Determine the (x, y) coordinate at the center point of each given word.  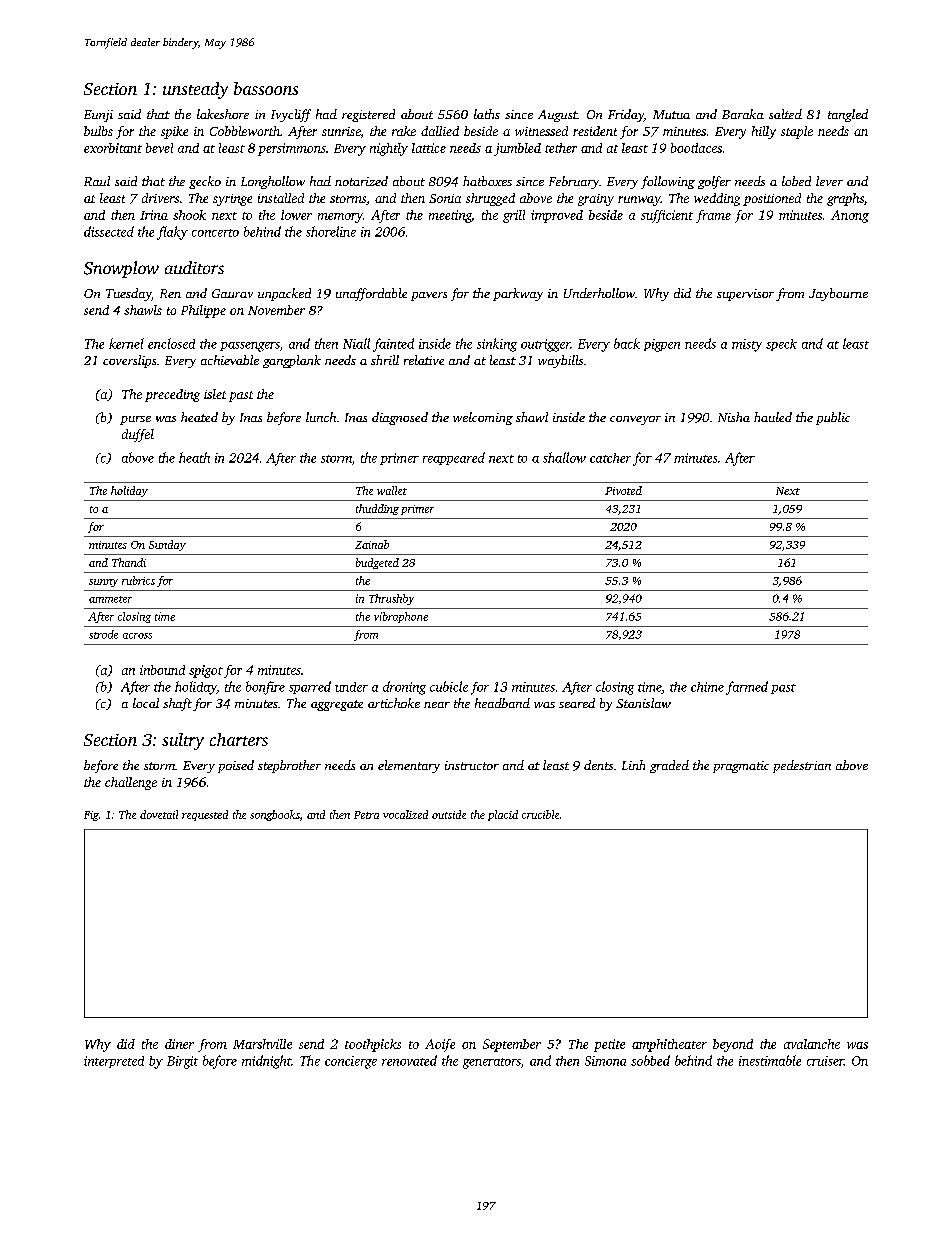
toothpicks (373, 1045)
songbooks (275, 815)
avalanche (812, 1044)
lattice (429, 148)
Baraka (743, 114)
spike (174, 132)
